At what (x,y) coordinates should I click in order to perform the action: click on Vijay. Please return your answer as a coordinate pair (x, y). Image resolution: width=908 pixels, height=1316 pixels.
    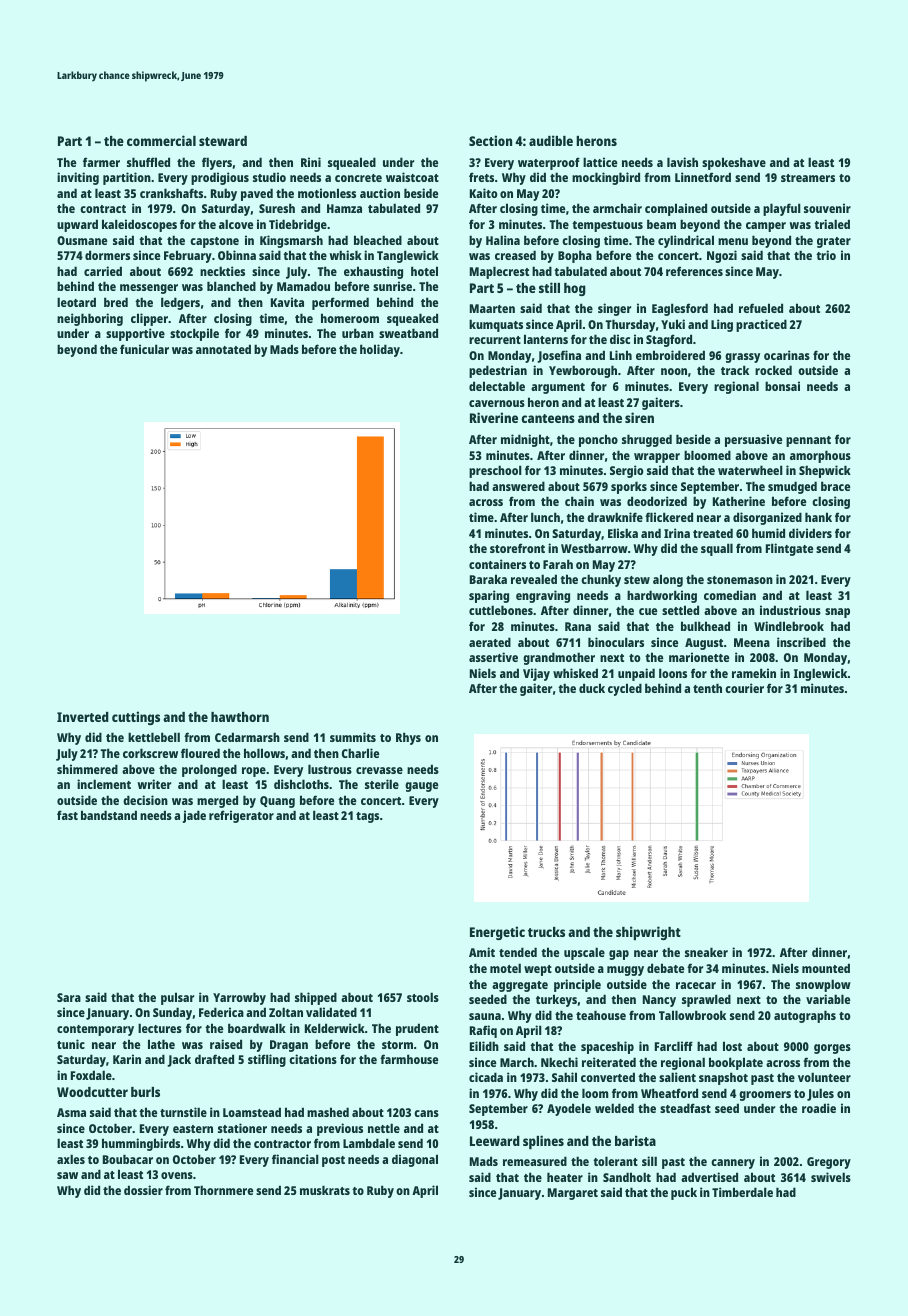
    Looking at the image, I should click on (536, 674).
